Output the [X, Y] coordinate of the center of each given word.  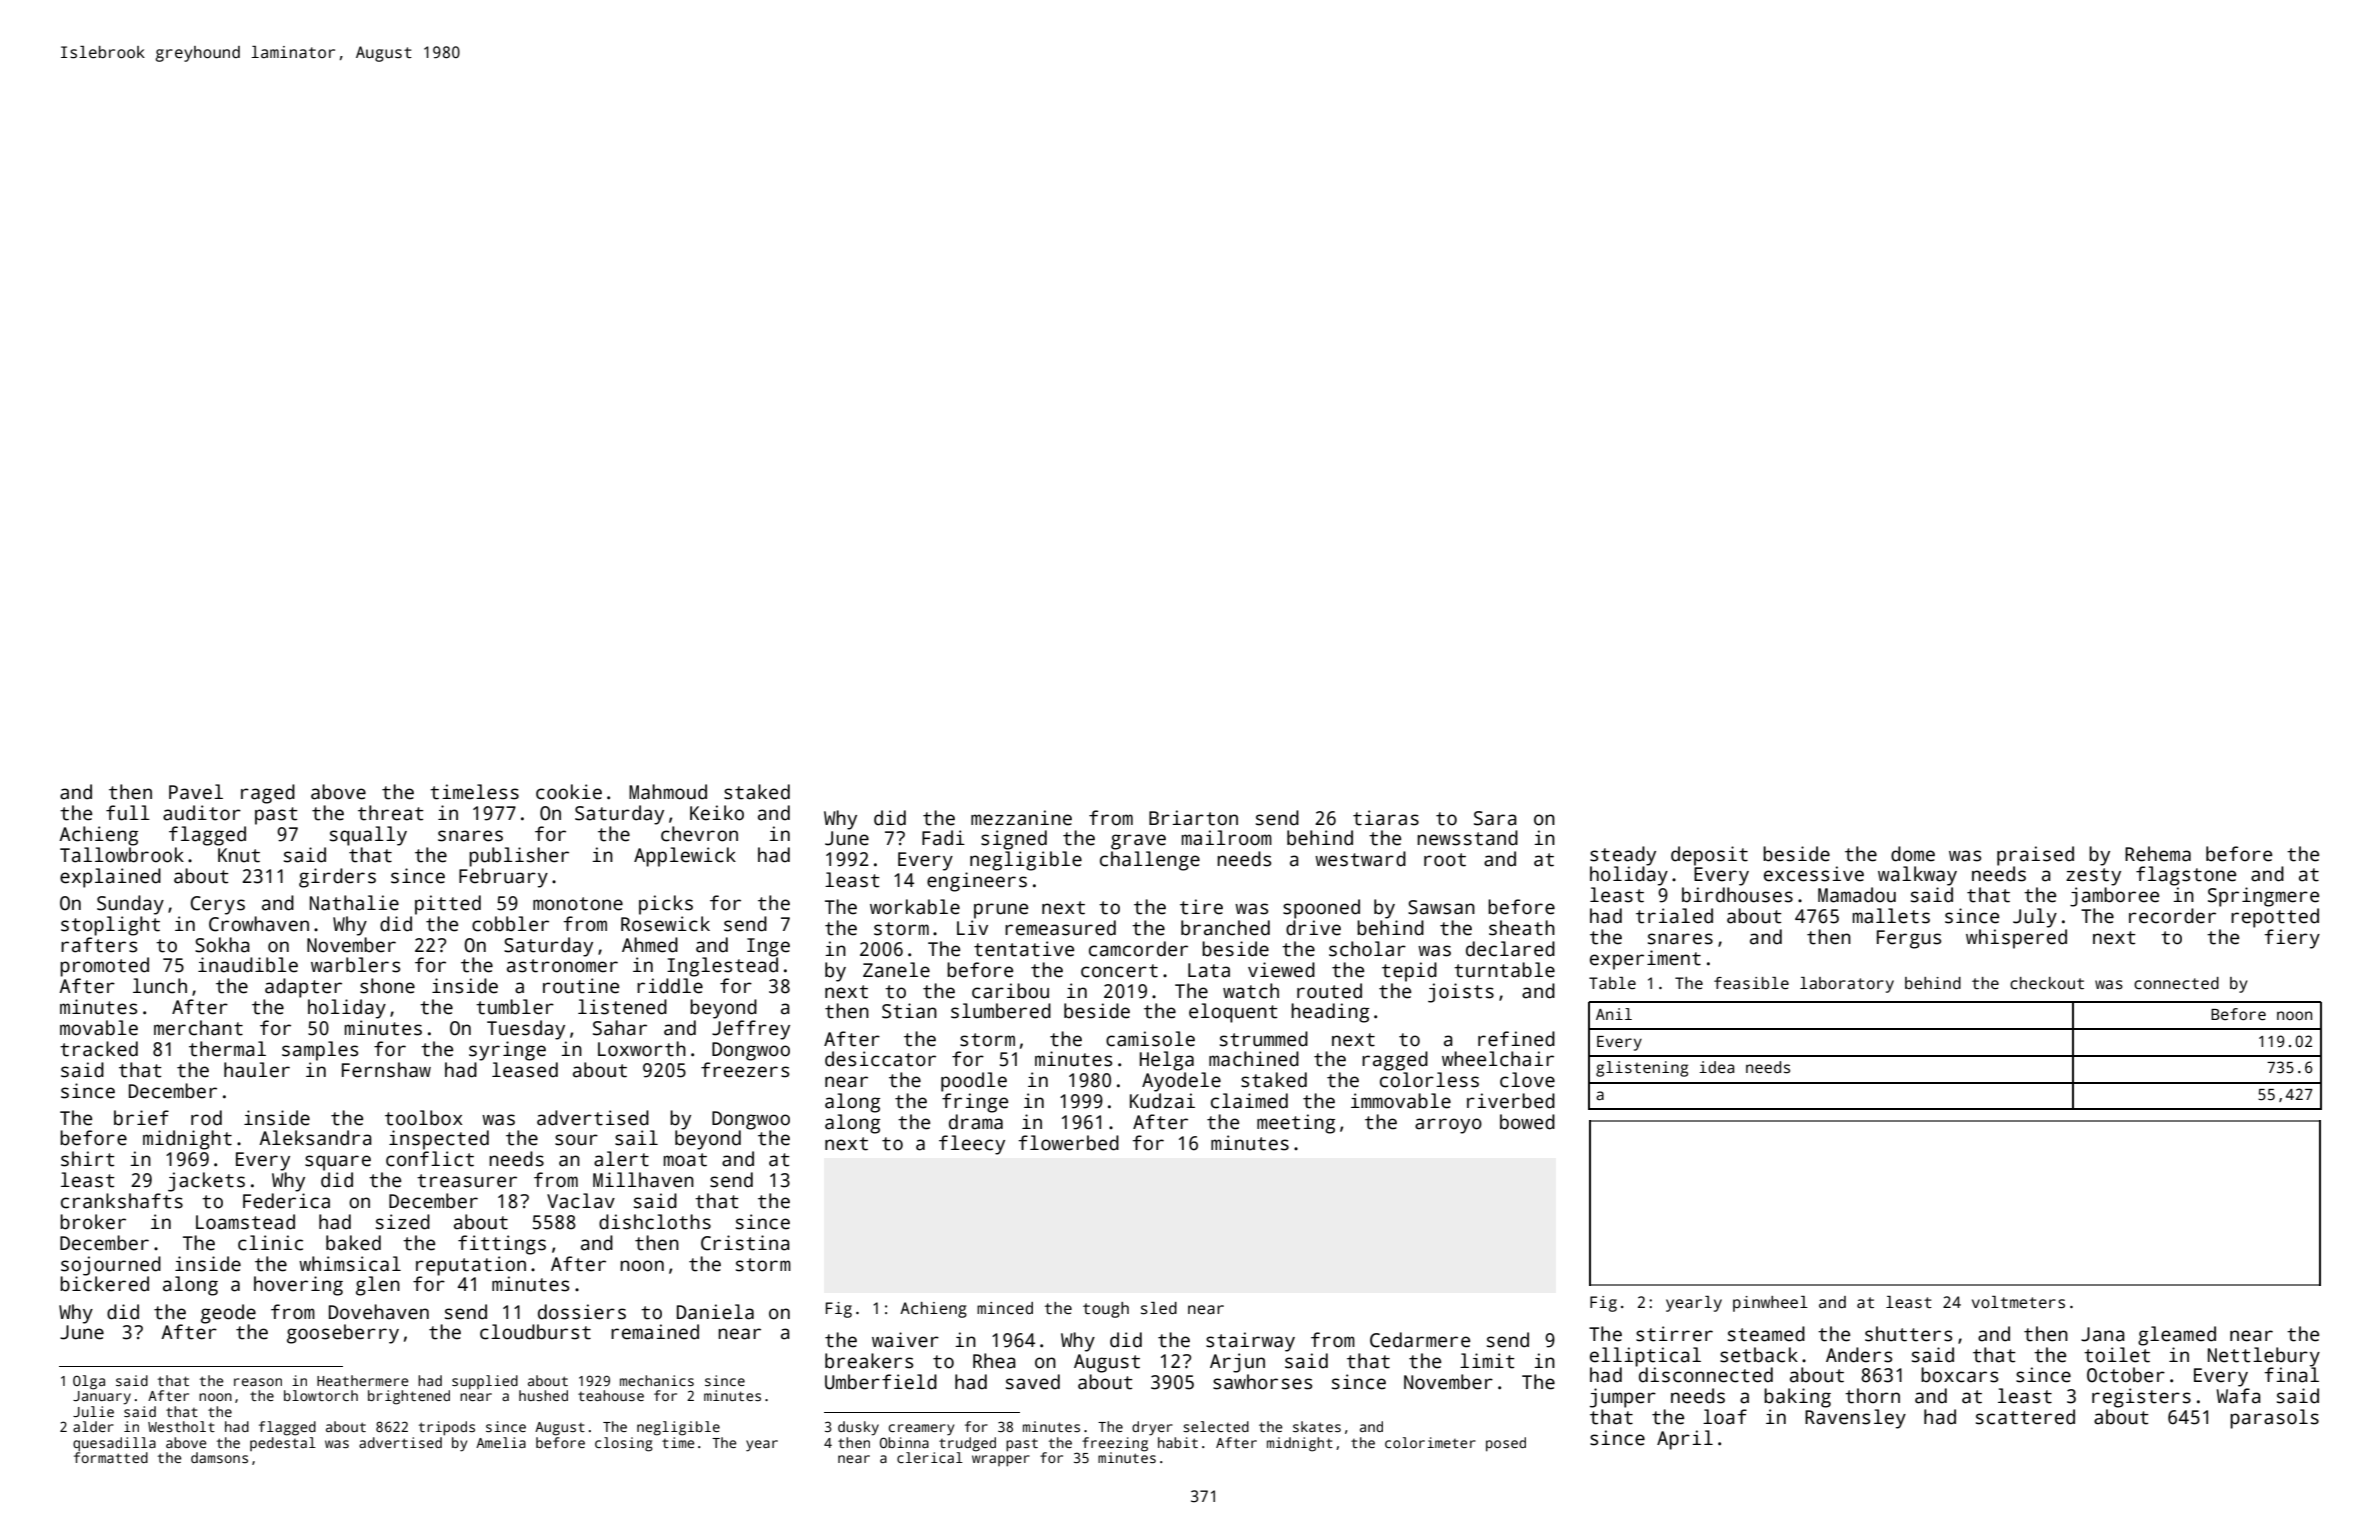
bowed [1527, 1122]
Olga [89, 1382]
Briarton [1193, 818]
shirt [88, 1159]
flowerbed [1068, 1143]
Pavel [196, 792]
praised [2035, 856]
